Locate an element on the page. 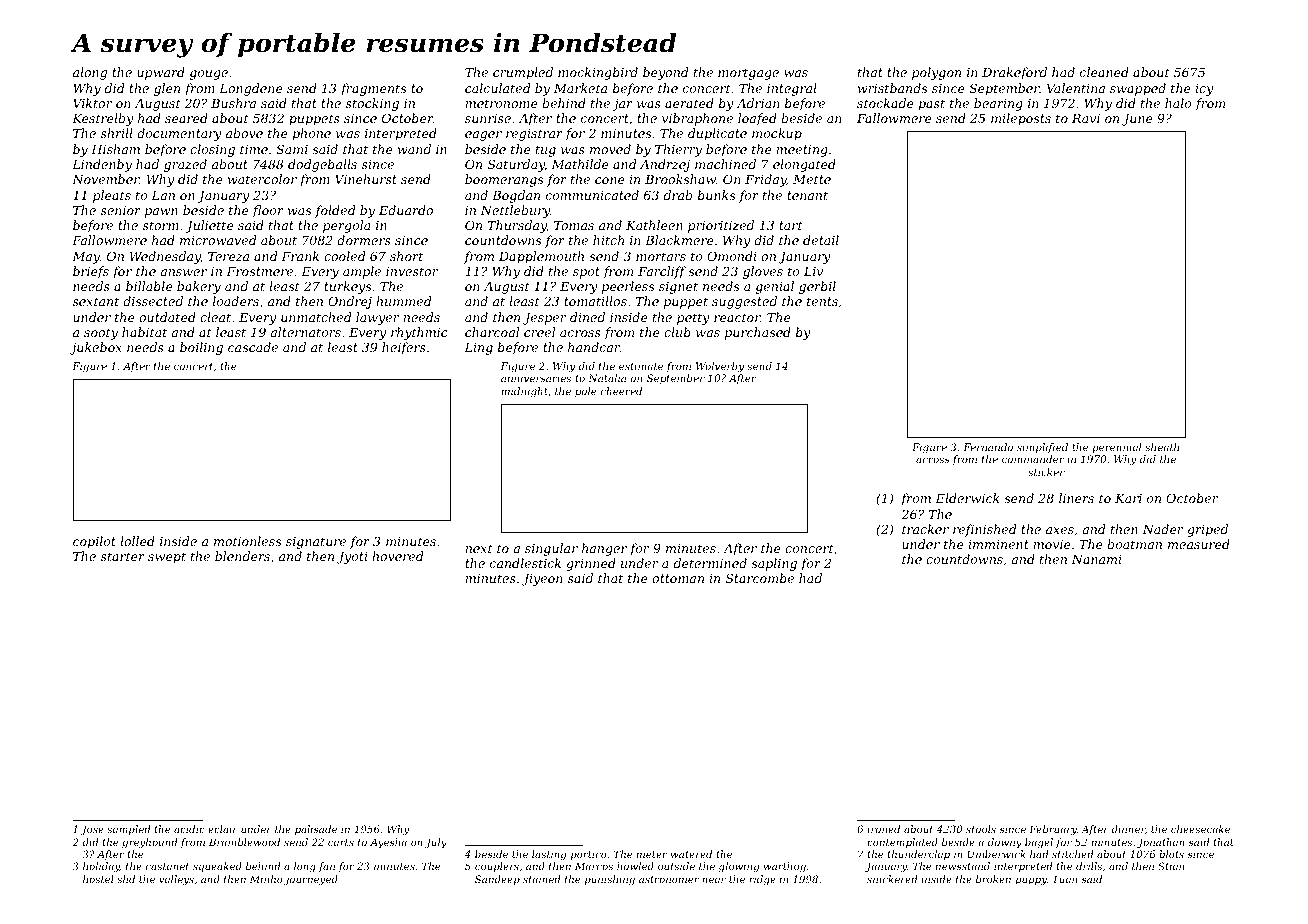 The image size is (1308, 924). measured is located at coordinates (1199, 544).
